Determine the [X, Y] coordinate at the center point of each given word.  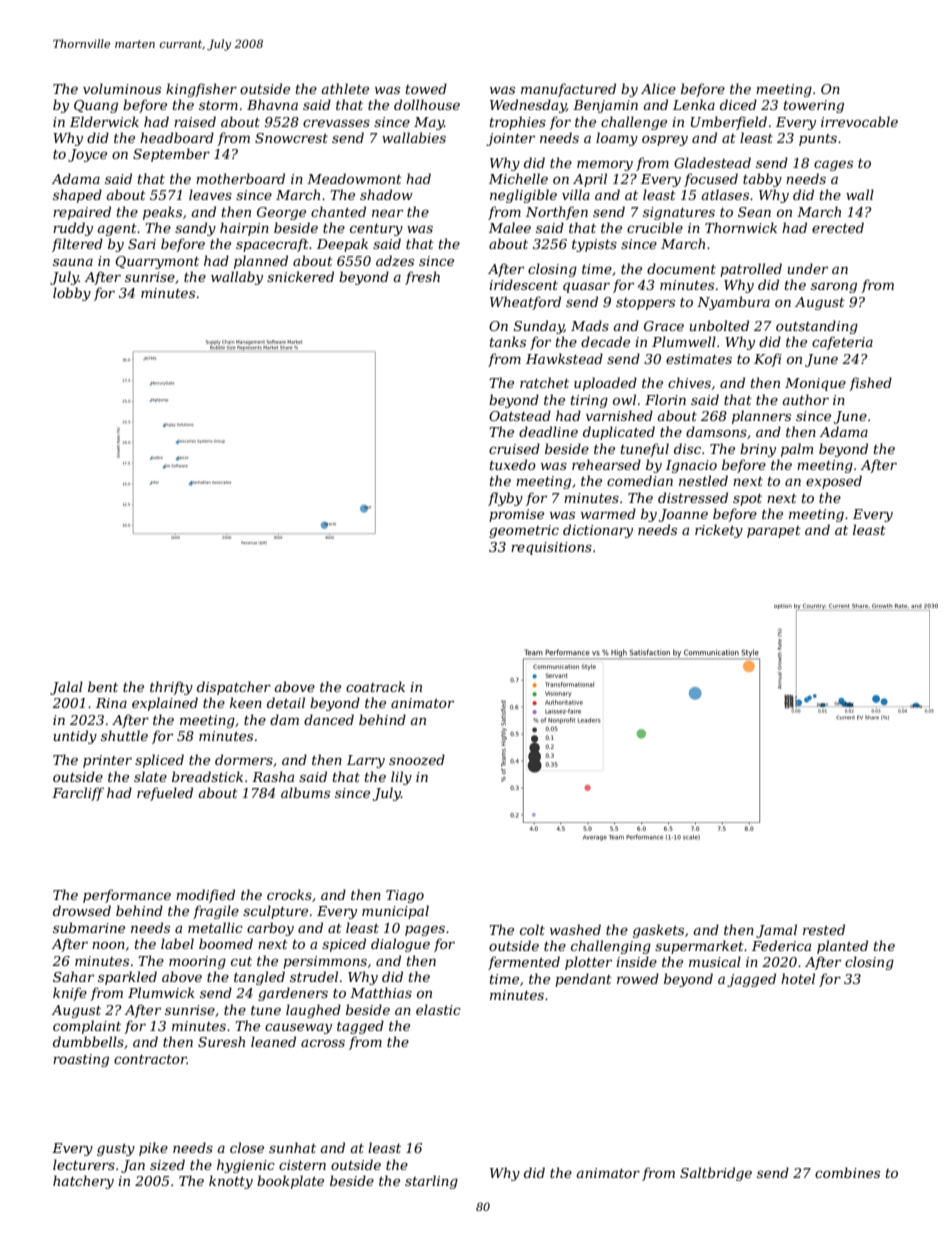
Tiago [405, 896]
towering [814, 106]
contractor [150, 1059]
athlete [345, 88]
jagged [751, 980]
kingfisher [201, 90]
